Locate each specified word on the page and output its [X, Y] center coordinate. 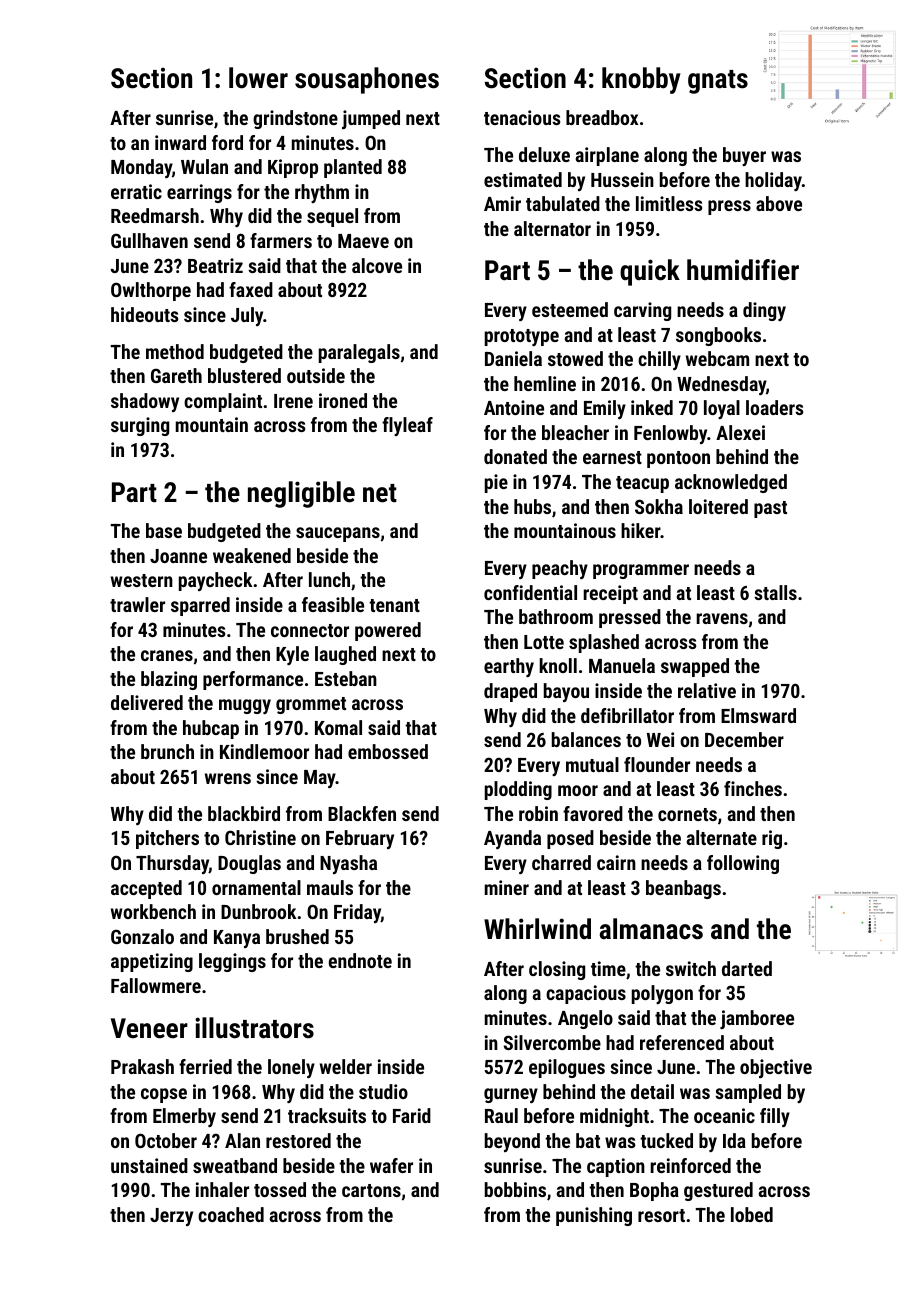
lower [258, 78]
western [142, 580]
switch [691, 968]
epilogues [567, 1068]
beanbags [683, 889]
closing [557, 970]
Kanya [237, 939]
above [779, 203]
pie [496, 483]
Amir [502, 203]
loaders [774, 407]
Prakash [142, 1066]
